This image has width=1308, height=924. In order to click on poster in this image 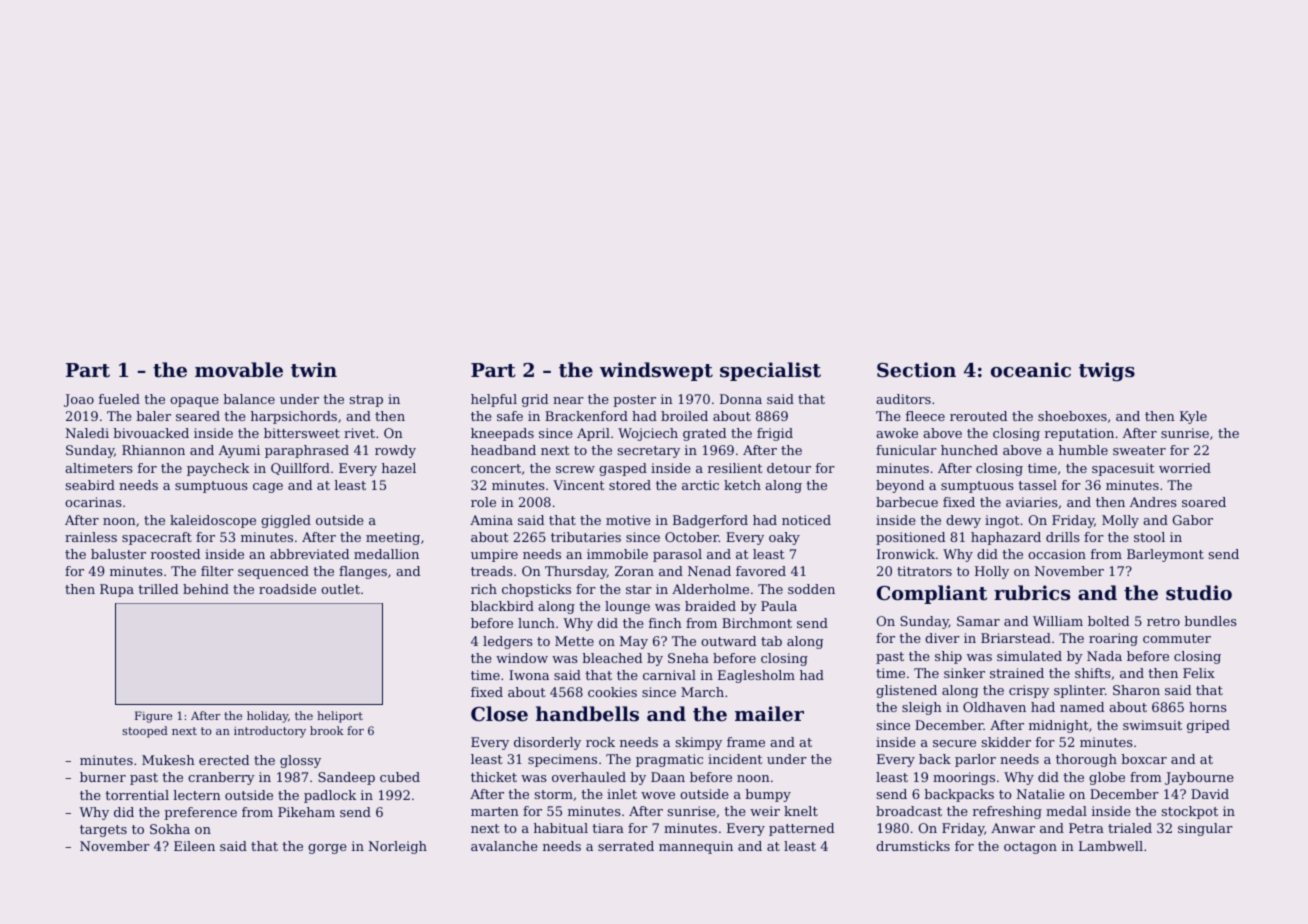, I will do `click(634, 401)`.
